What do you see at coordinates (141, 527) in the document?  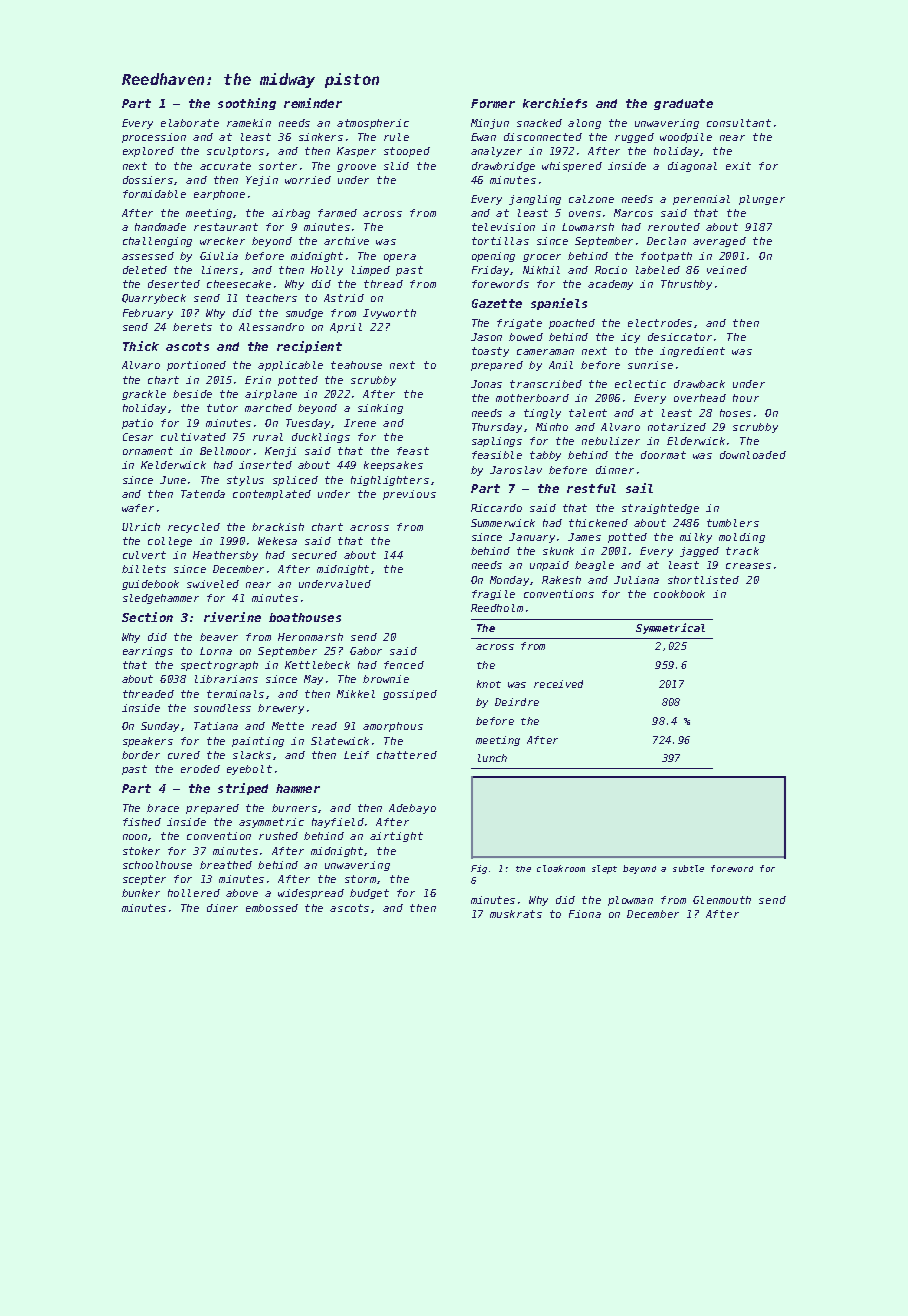 I see `Ulrich` at bounding box center [141, 527].
